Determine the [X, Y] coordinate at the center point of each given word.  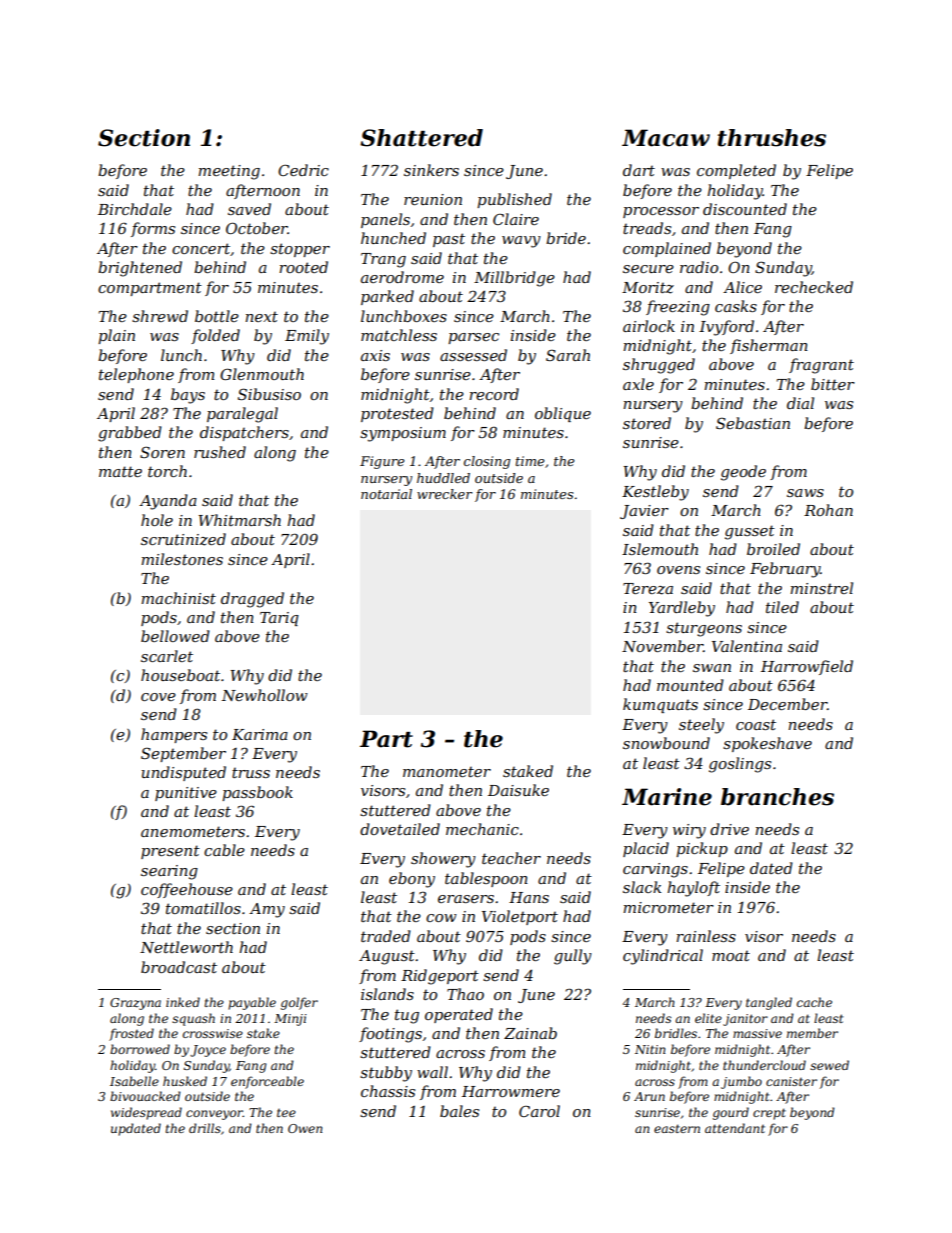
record [494, 394]
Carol [539, 1111]
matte [120, 471]
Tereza [648, 589]
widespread [146, 1113]
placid [646, 849]
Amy [267, 910]
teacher [511, 858]
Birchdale [135, 209]
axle [638, 384]
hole [157, 520]
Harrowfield [807, 667]
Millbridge [514, 279]
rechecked [814, 287]
